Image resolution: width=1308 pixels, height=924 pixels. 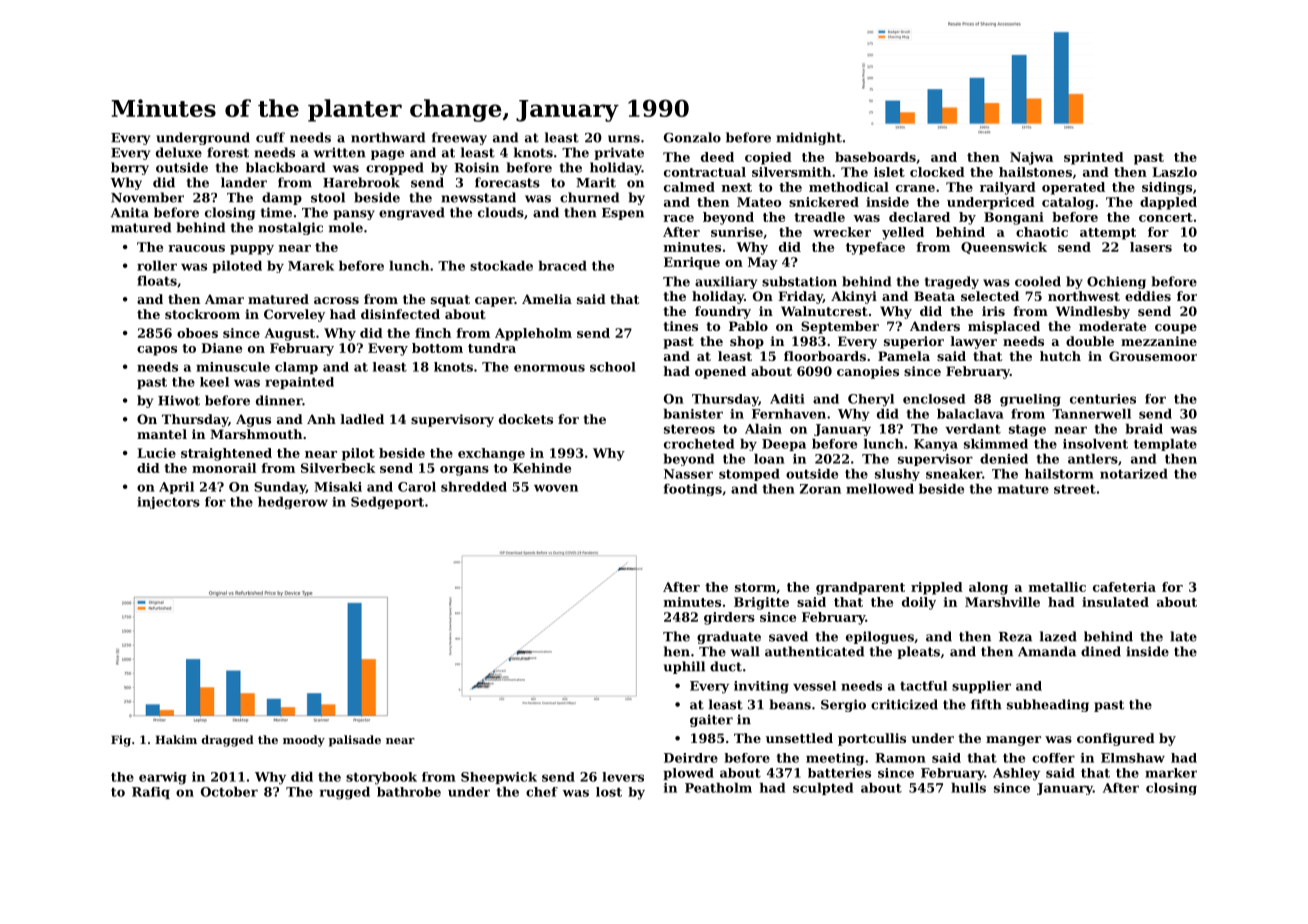 I want to click on Marek, so click(x=311, y=266).
